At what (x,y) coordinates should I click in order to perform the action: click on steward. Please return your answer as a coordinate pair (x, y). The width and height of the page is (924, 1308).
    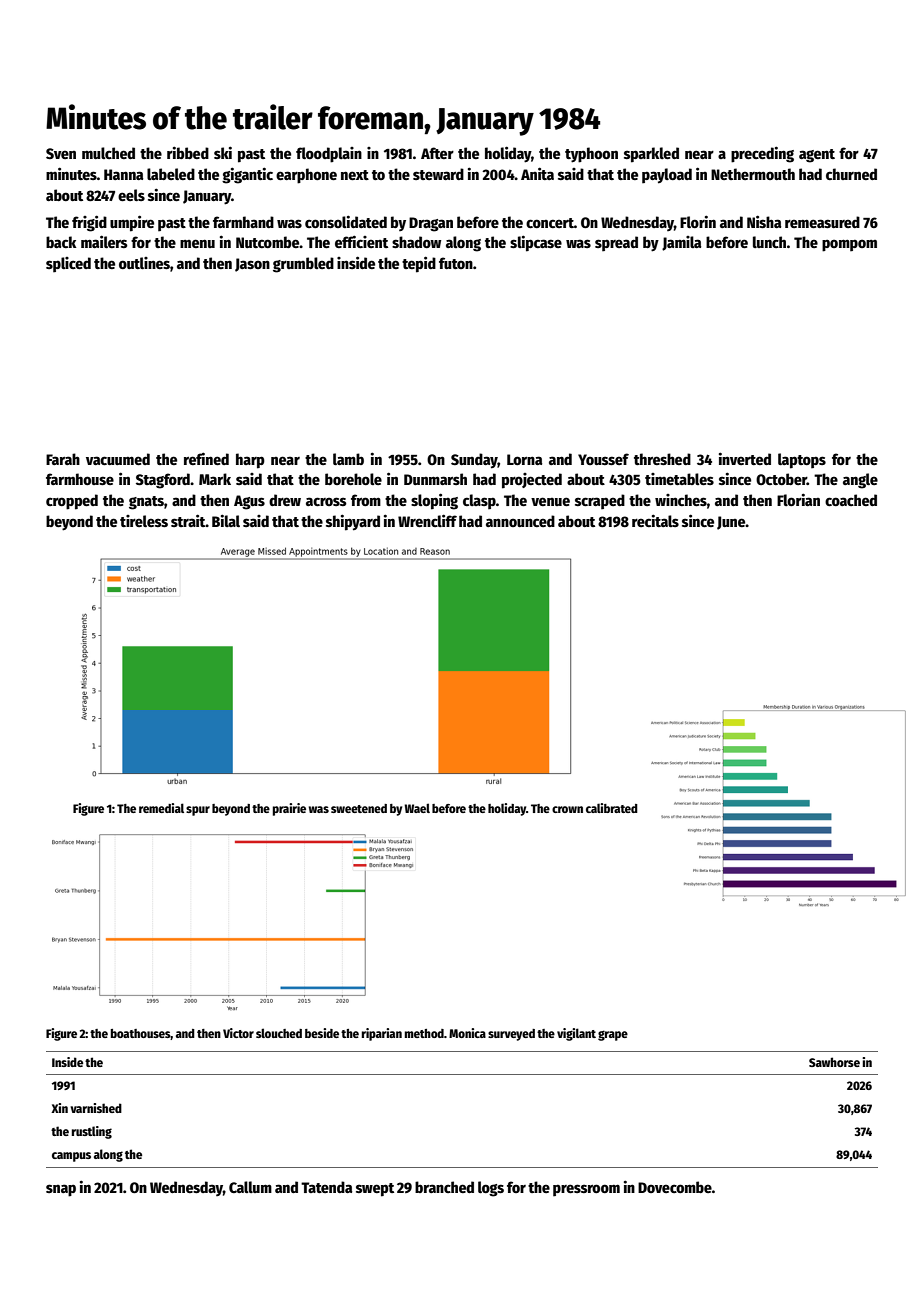
    Looking at the image, I should click on (438, 174).
